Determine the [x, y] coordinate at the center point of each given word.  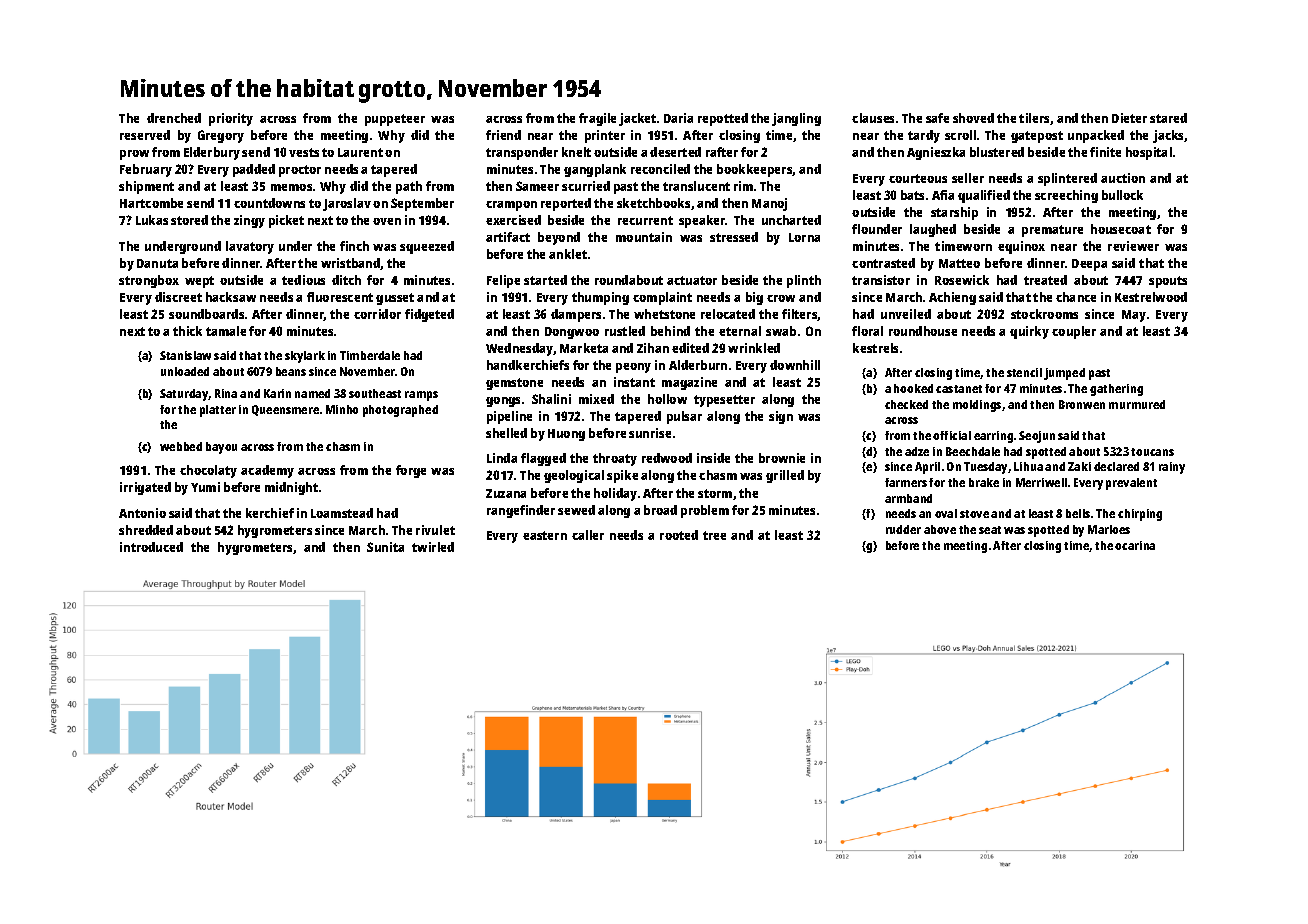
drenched [174, 118]
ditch [346, 280]
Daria [678, 118]
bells [1078, 513]
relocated [728, 314]
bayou [221, 448]
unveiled [906, 314]
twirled [433, 547]
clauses [873, 118]
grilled [785, 476]
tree [714, 535]
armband [908, 498]
